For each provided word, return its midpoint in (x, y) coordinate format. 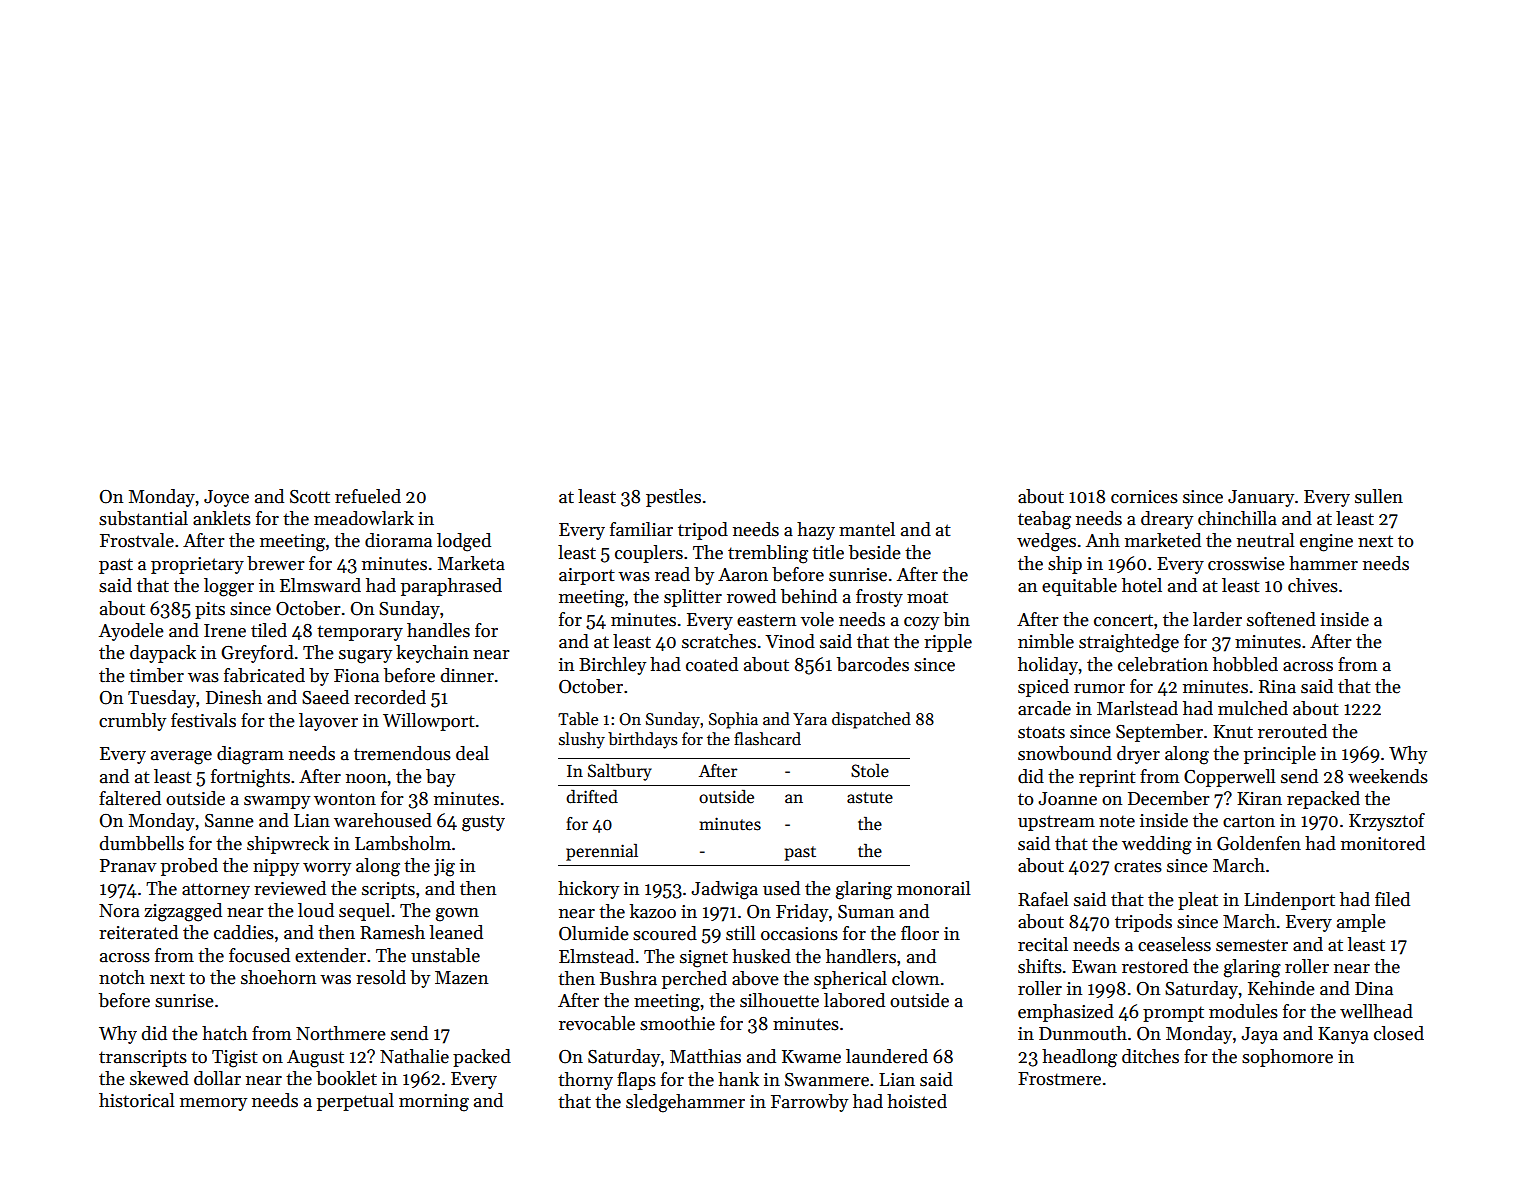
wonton (345, 799)
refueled (368, 496)
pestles (673, 498)
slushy (582, 740)
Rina (1277, 687)
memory (213, 1104)
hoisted (917, 1101)
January (1261, 498)
